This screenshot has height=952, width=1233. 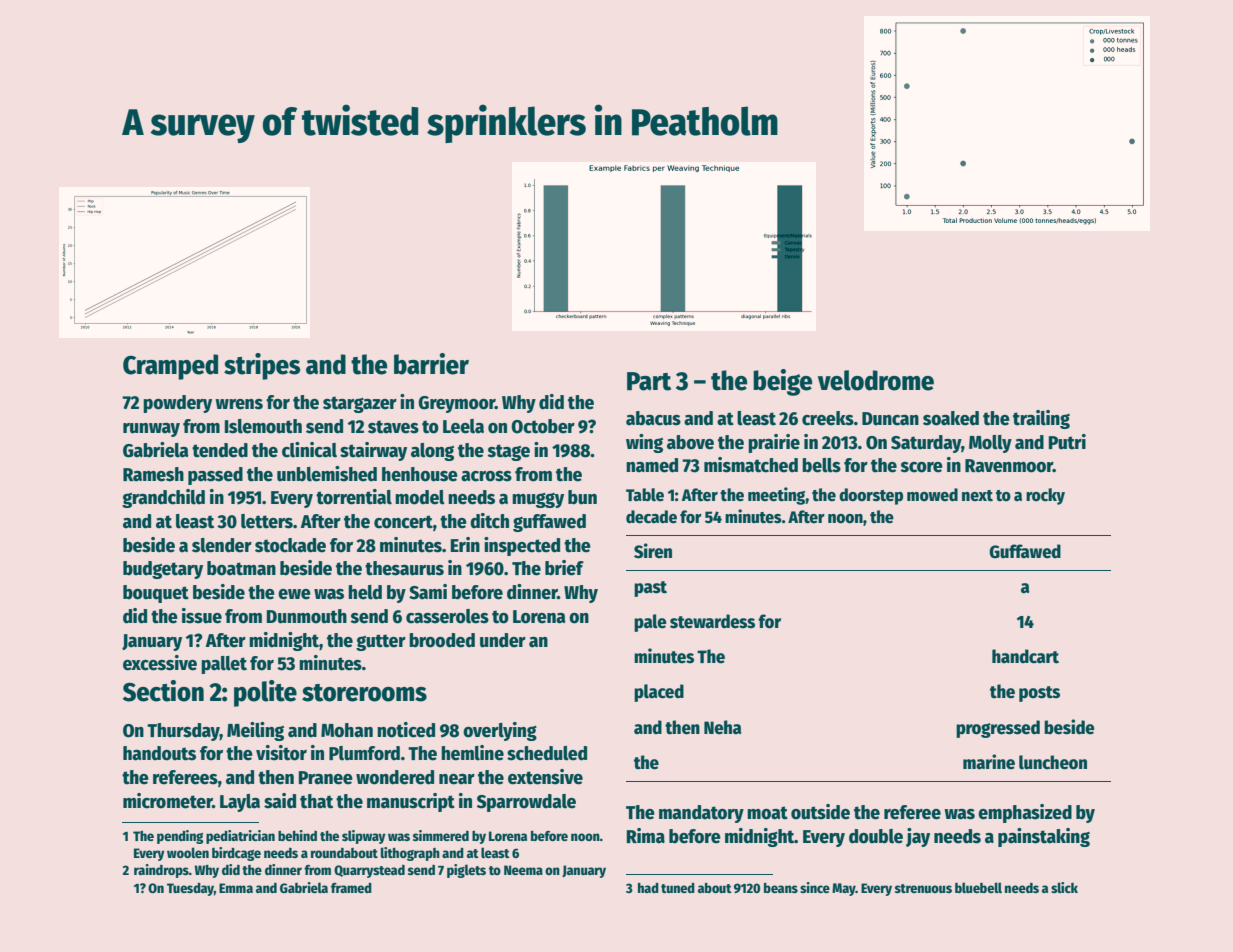 What do you see at coordinates (659, 693) in the screenshot?
I see `placed` at bounding box center [659, 693].
